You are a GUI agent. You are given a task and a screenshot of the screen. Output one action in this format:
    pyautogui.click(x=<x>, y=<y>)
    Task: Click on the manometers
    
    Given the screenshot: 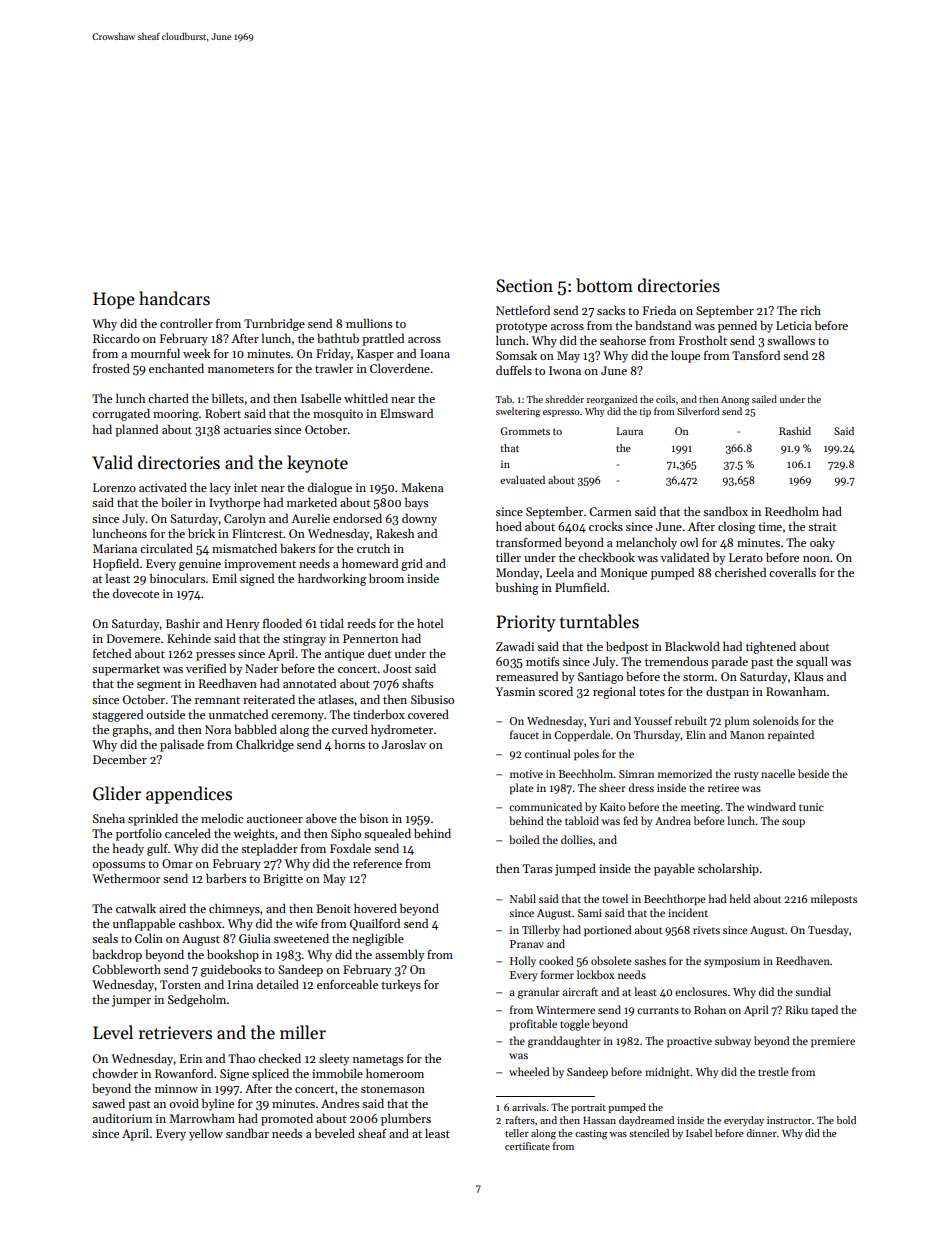 What is the action you would take?
    pyautogui.click(x=241, y=369)
